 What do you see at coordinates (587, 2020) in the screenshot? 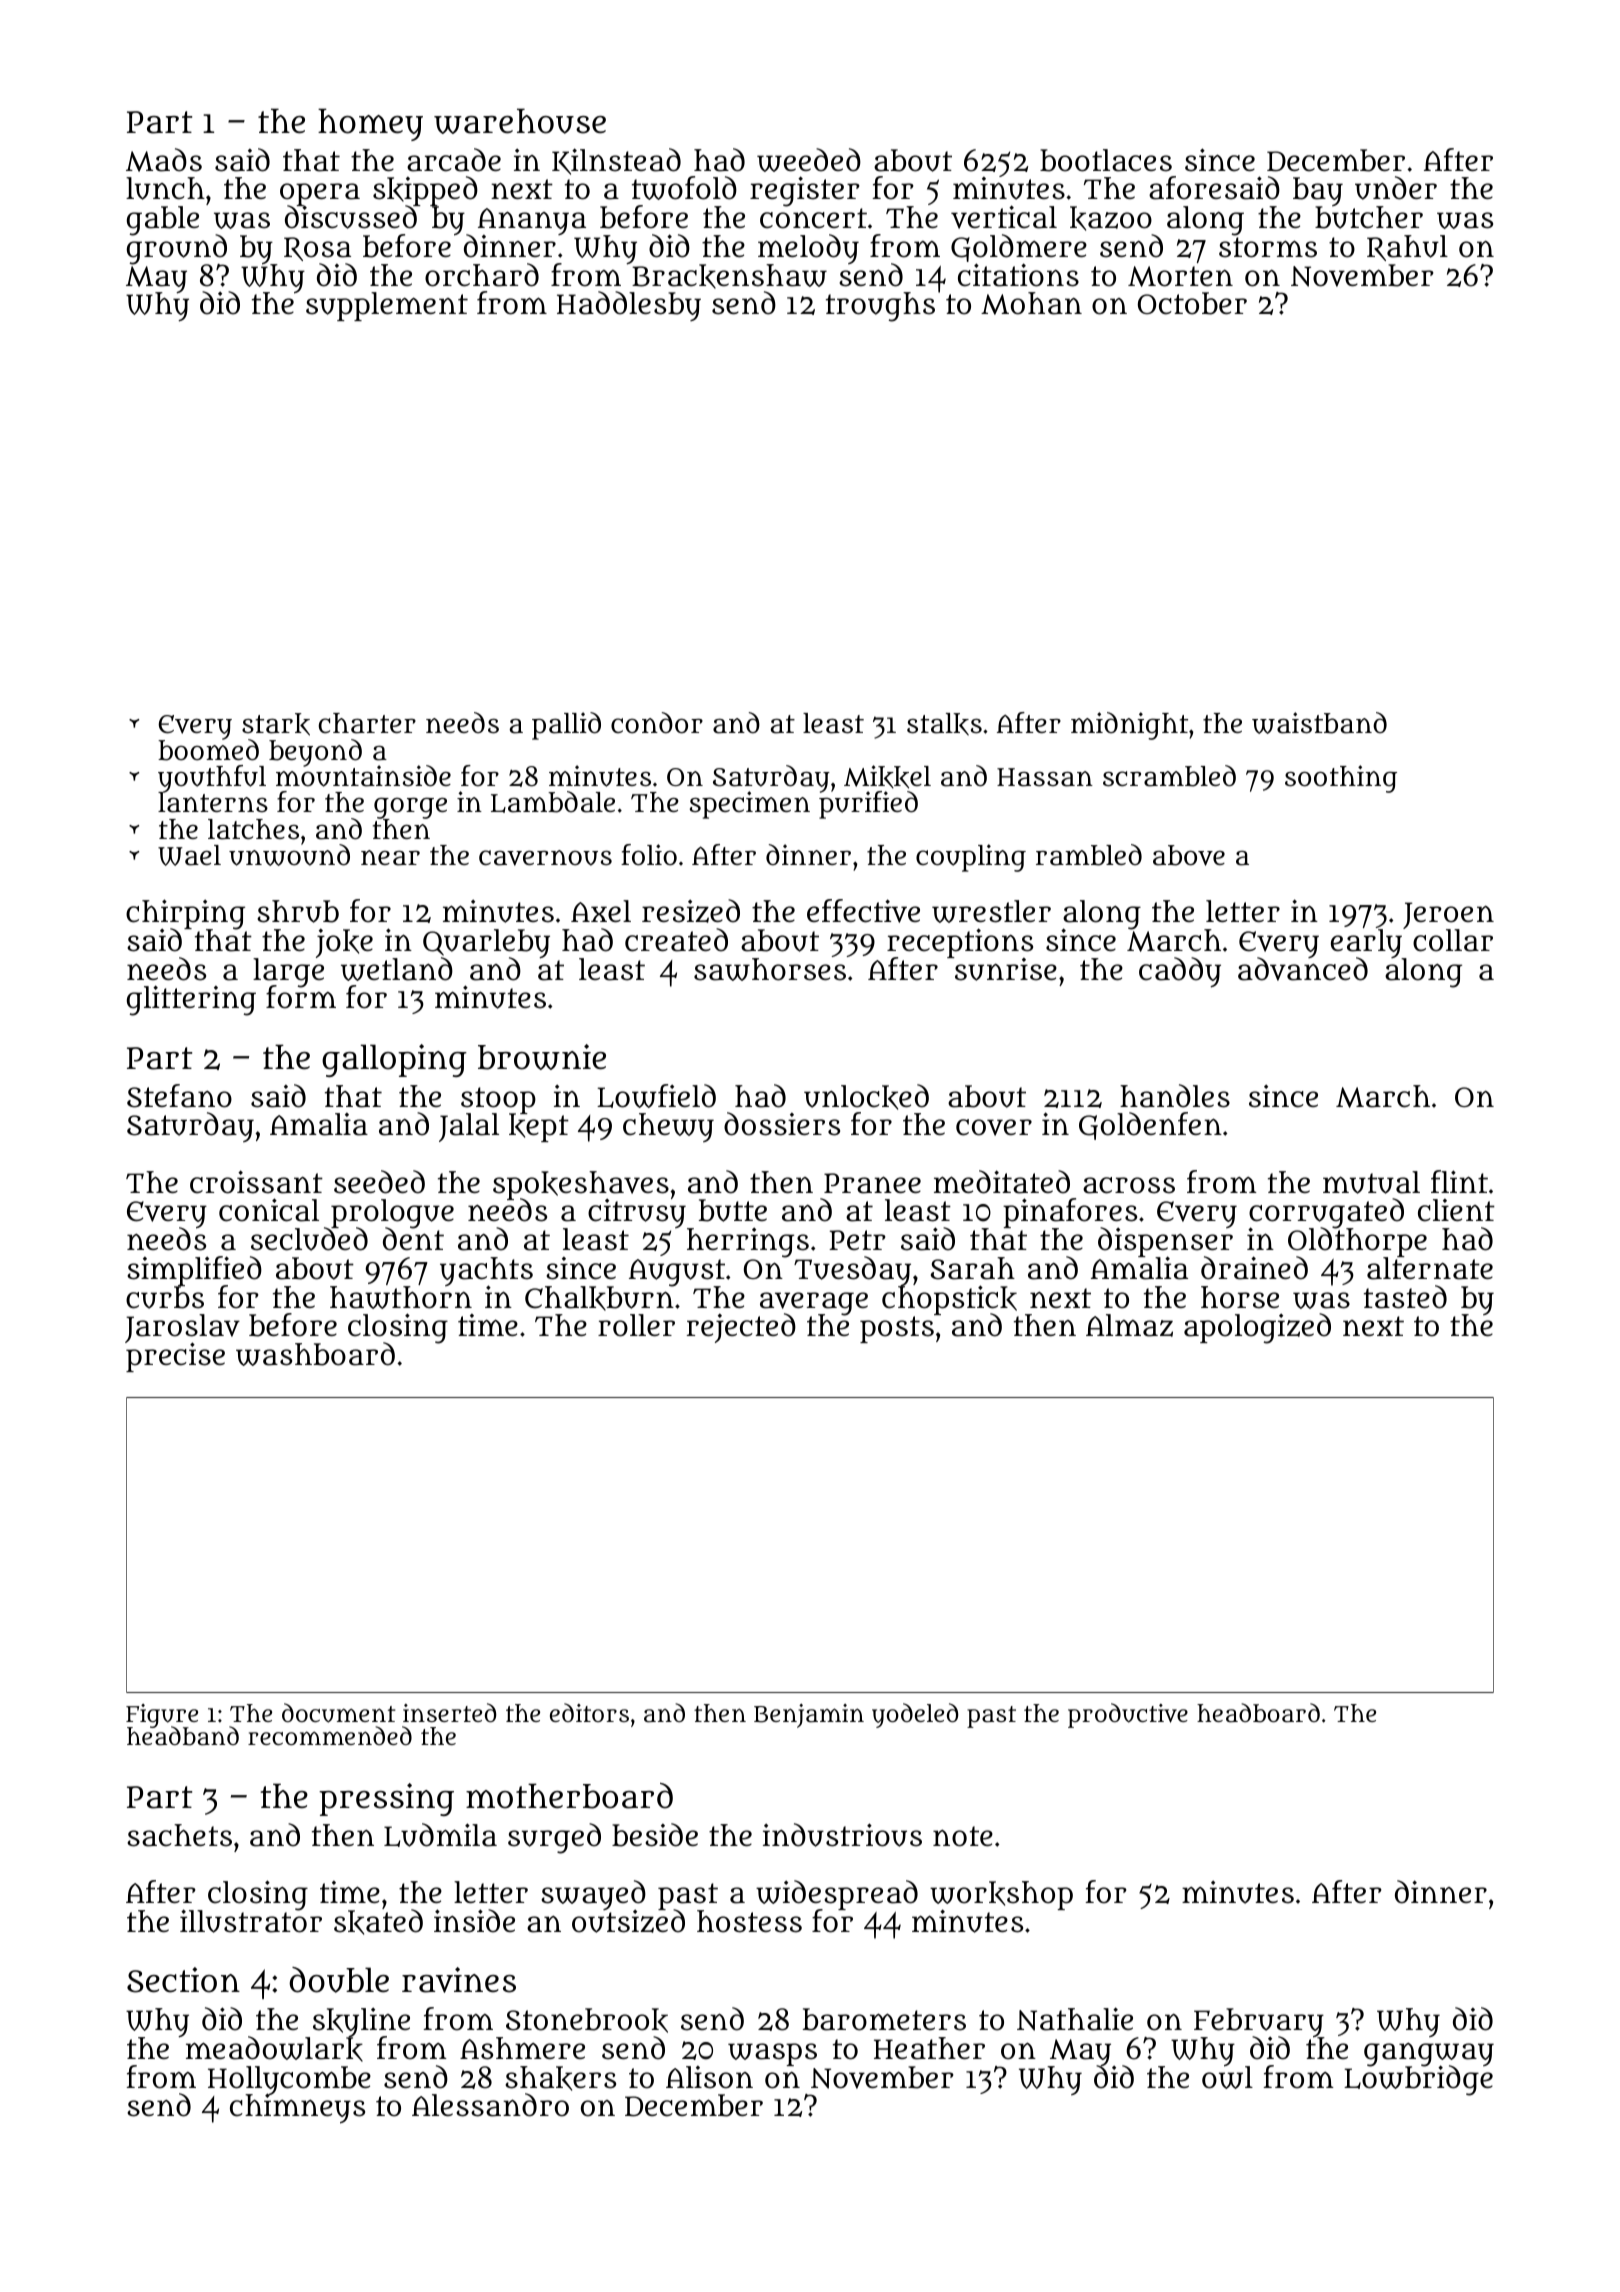
I see `Stonebrook` at bounding box center [587, 2020].
